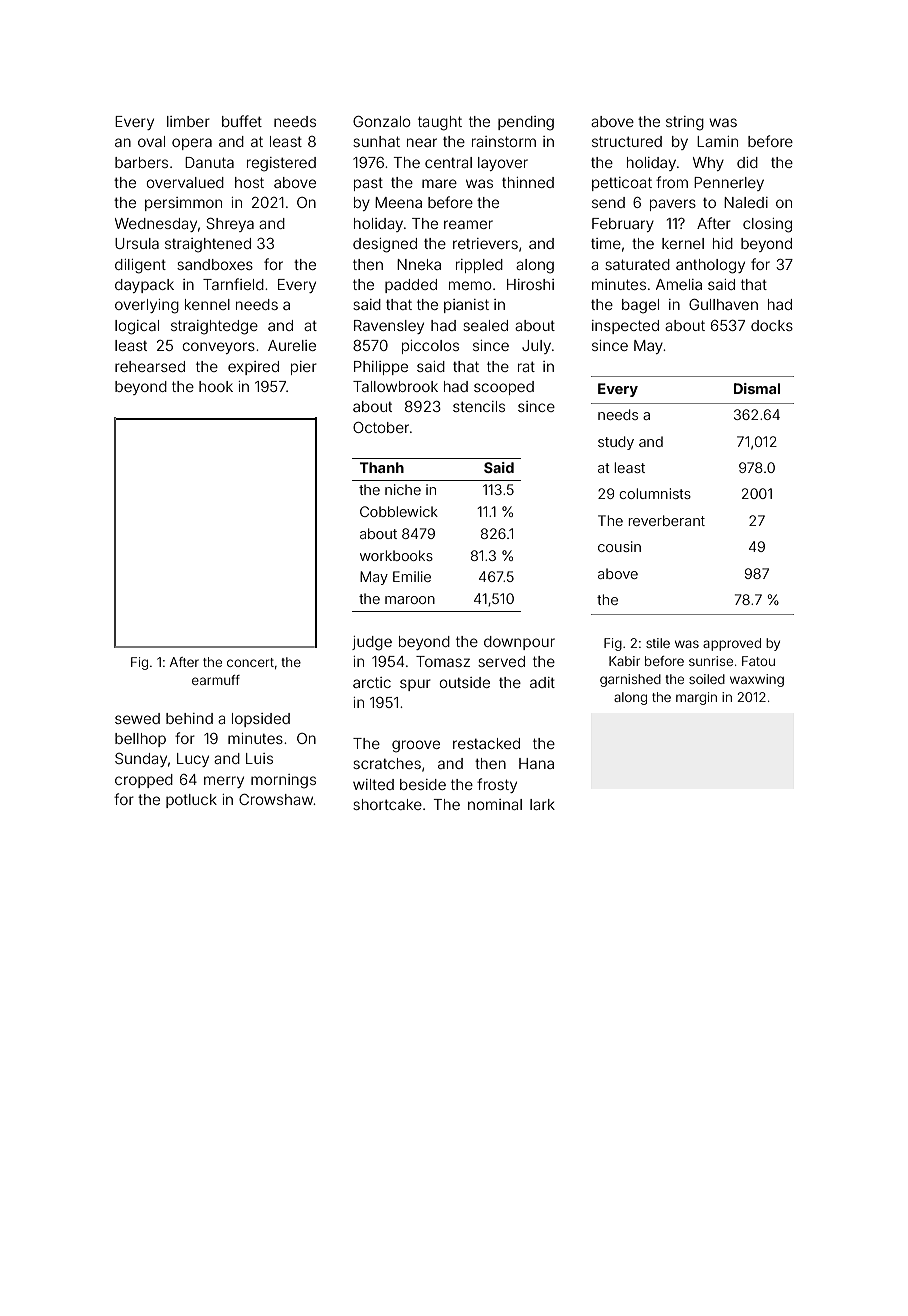 This image has width=908, height=1316. I want to click on mornings, so click(283, 781).
